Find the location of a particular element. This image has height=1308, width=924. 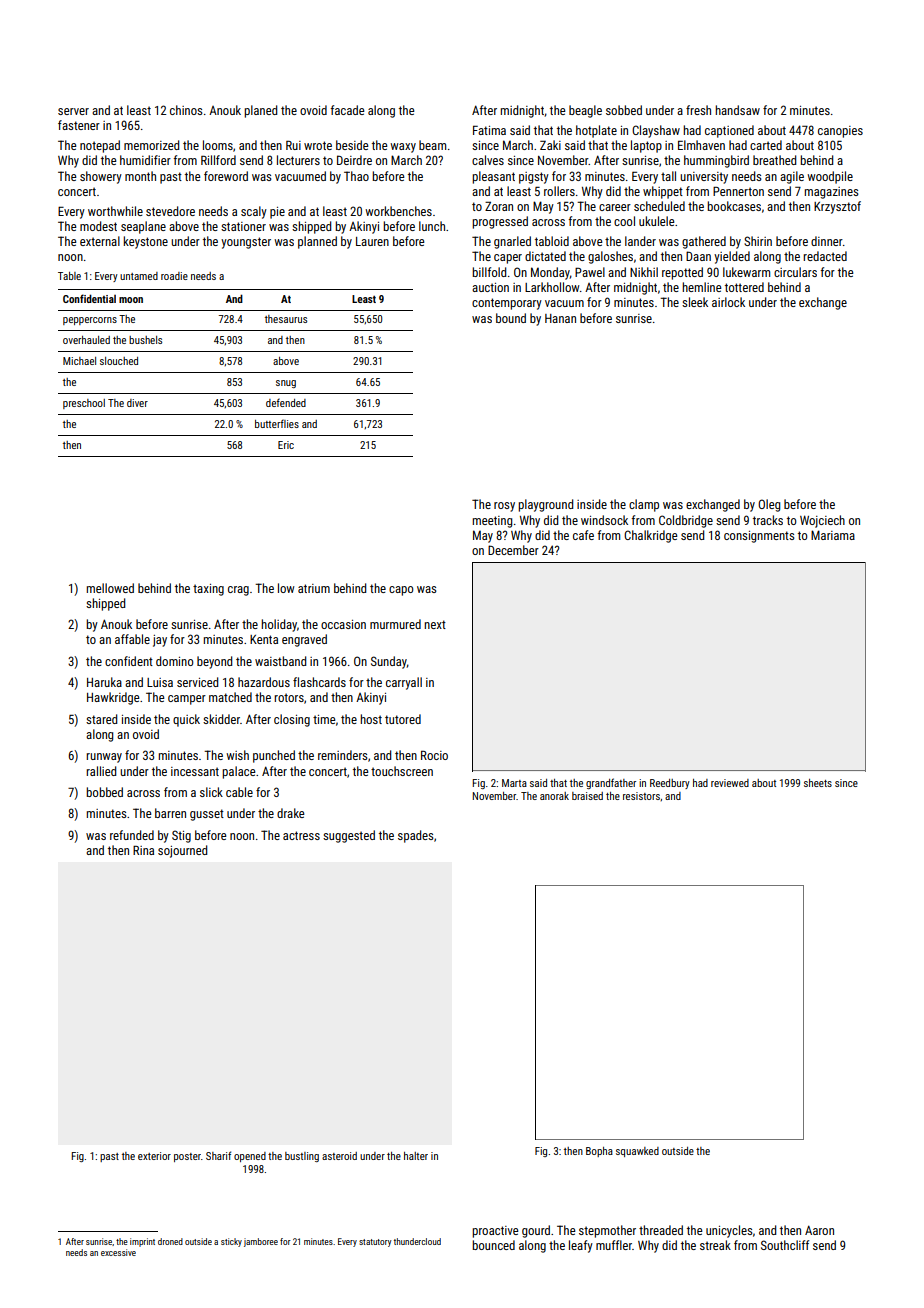

playground is located at coordinates (545, 505).
